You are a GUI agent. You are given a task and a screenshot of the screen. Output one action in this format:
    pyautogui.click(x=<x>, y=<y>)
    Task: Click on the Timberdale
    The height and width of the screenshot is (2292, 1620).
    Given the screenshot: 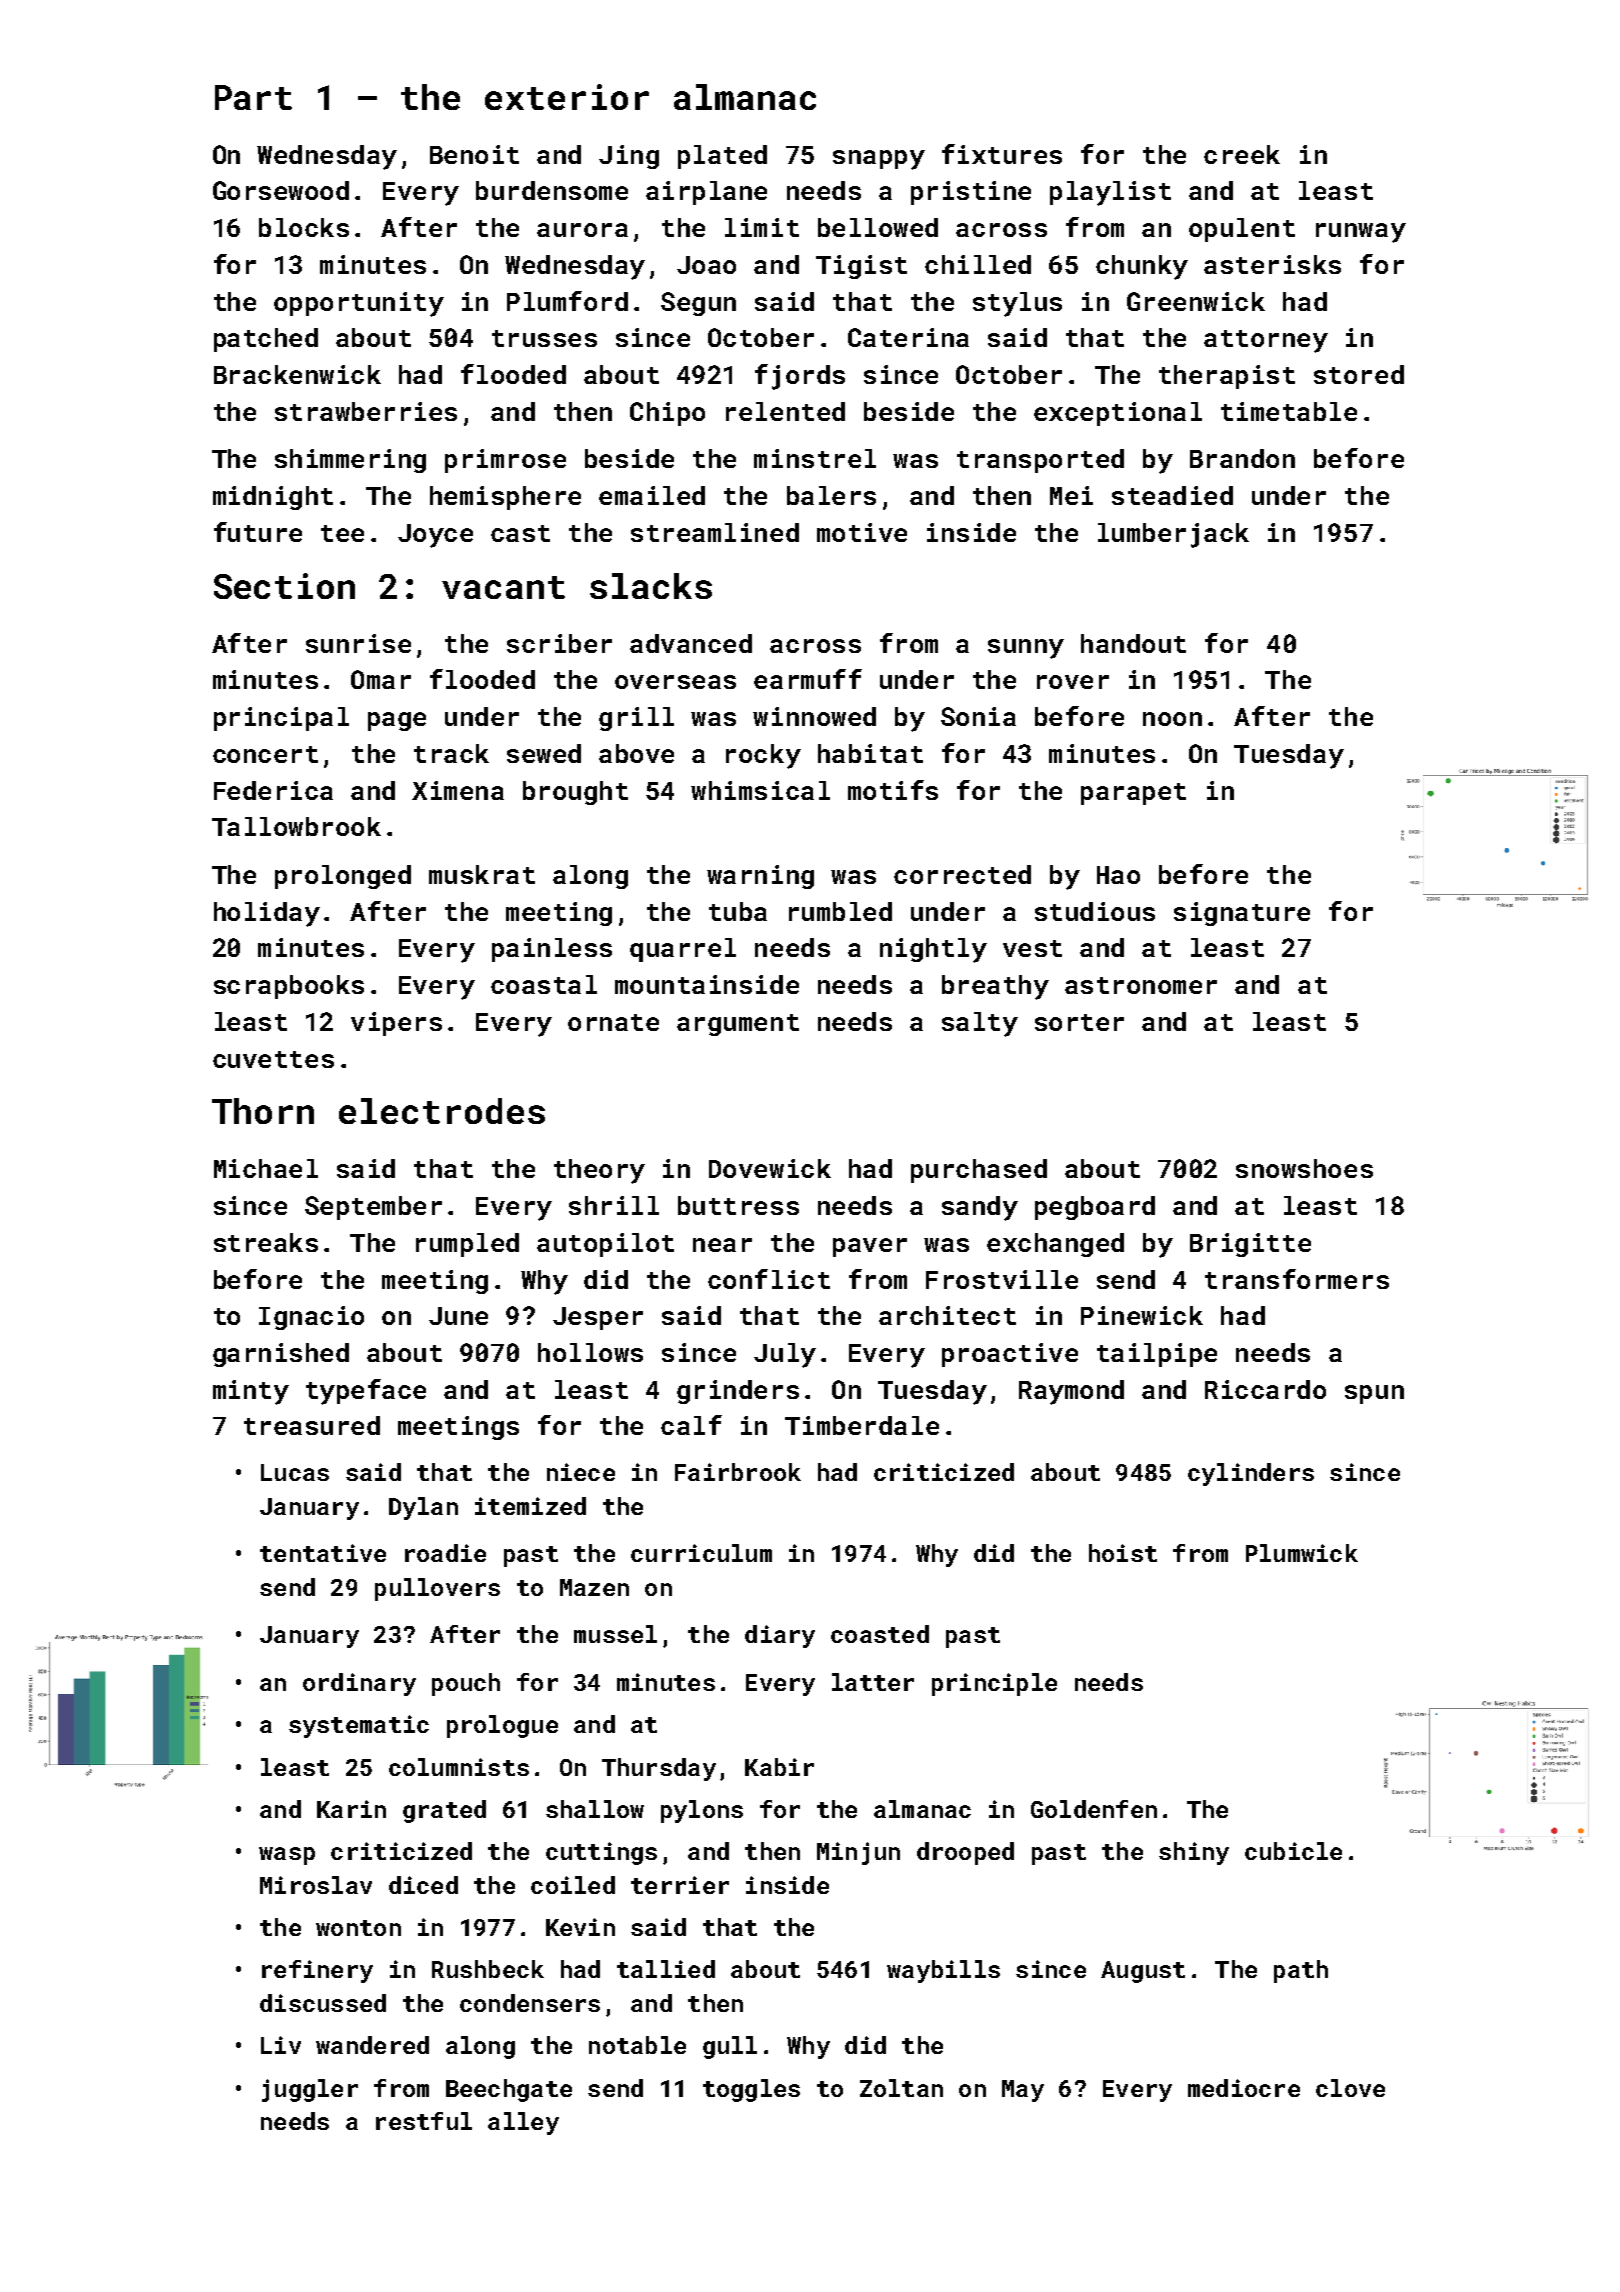 What is the action you would take?
    pyautogui.click(x=862, y=1425)
